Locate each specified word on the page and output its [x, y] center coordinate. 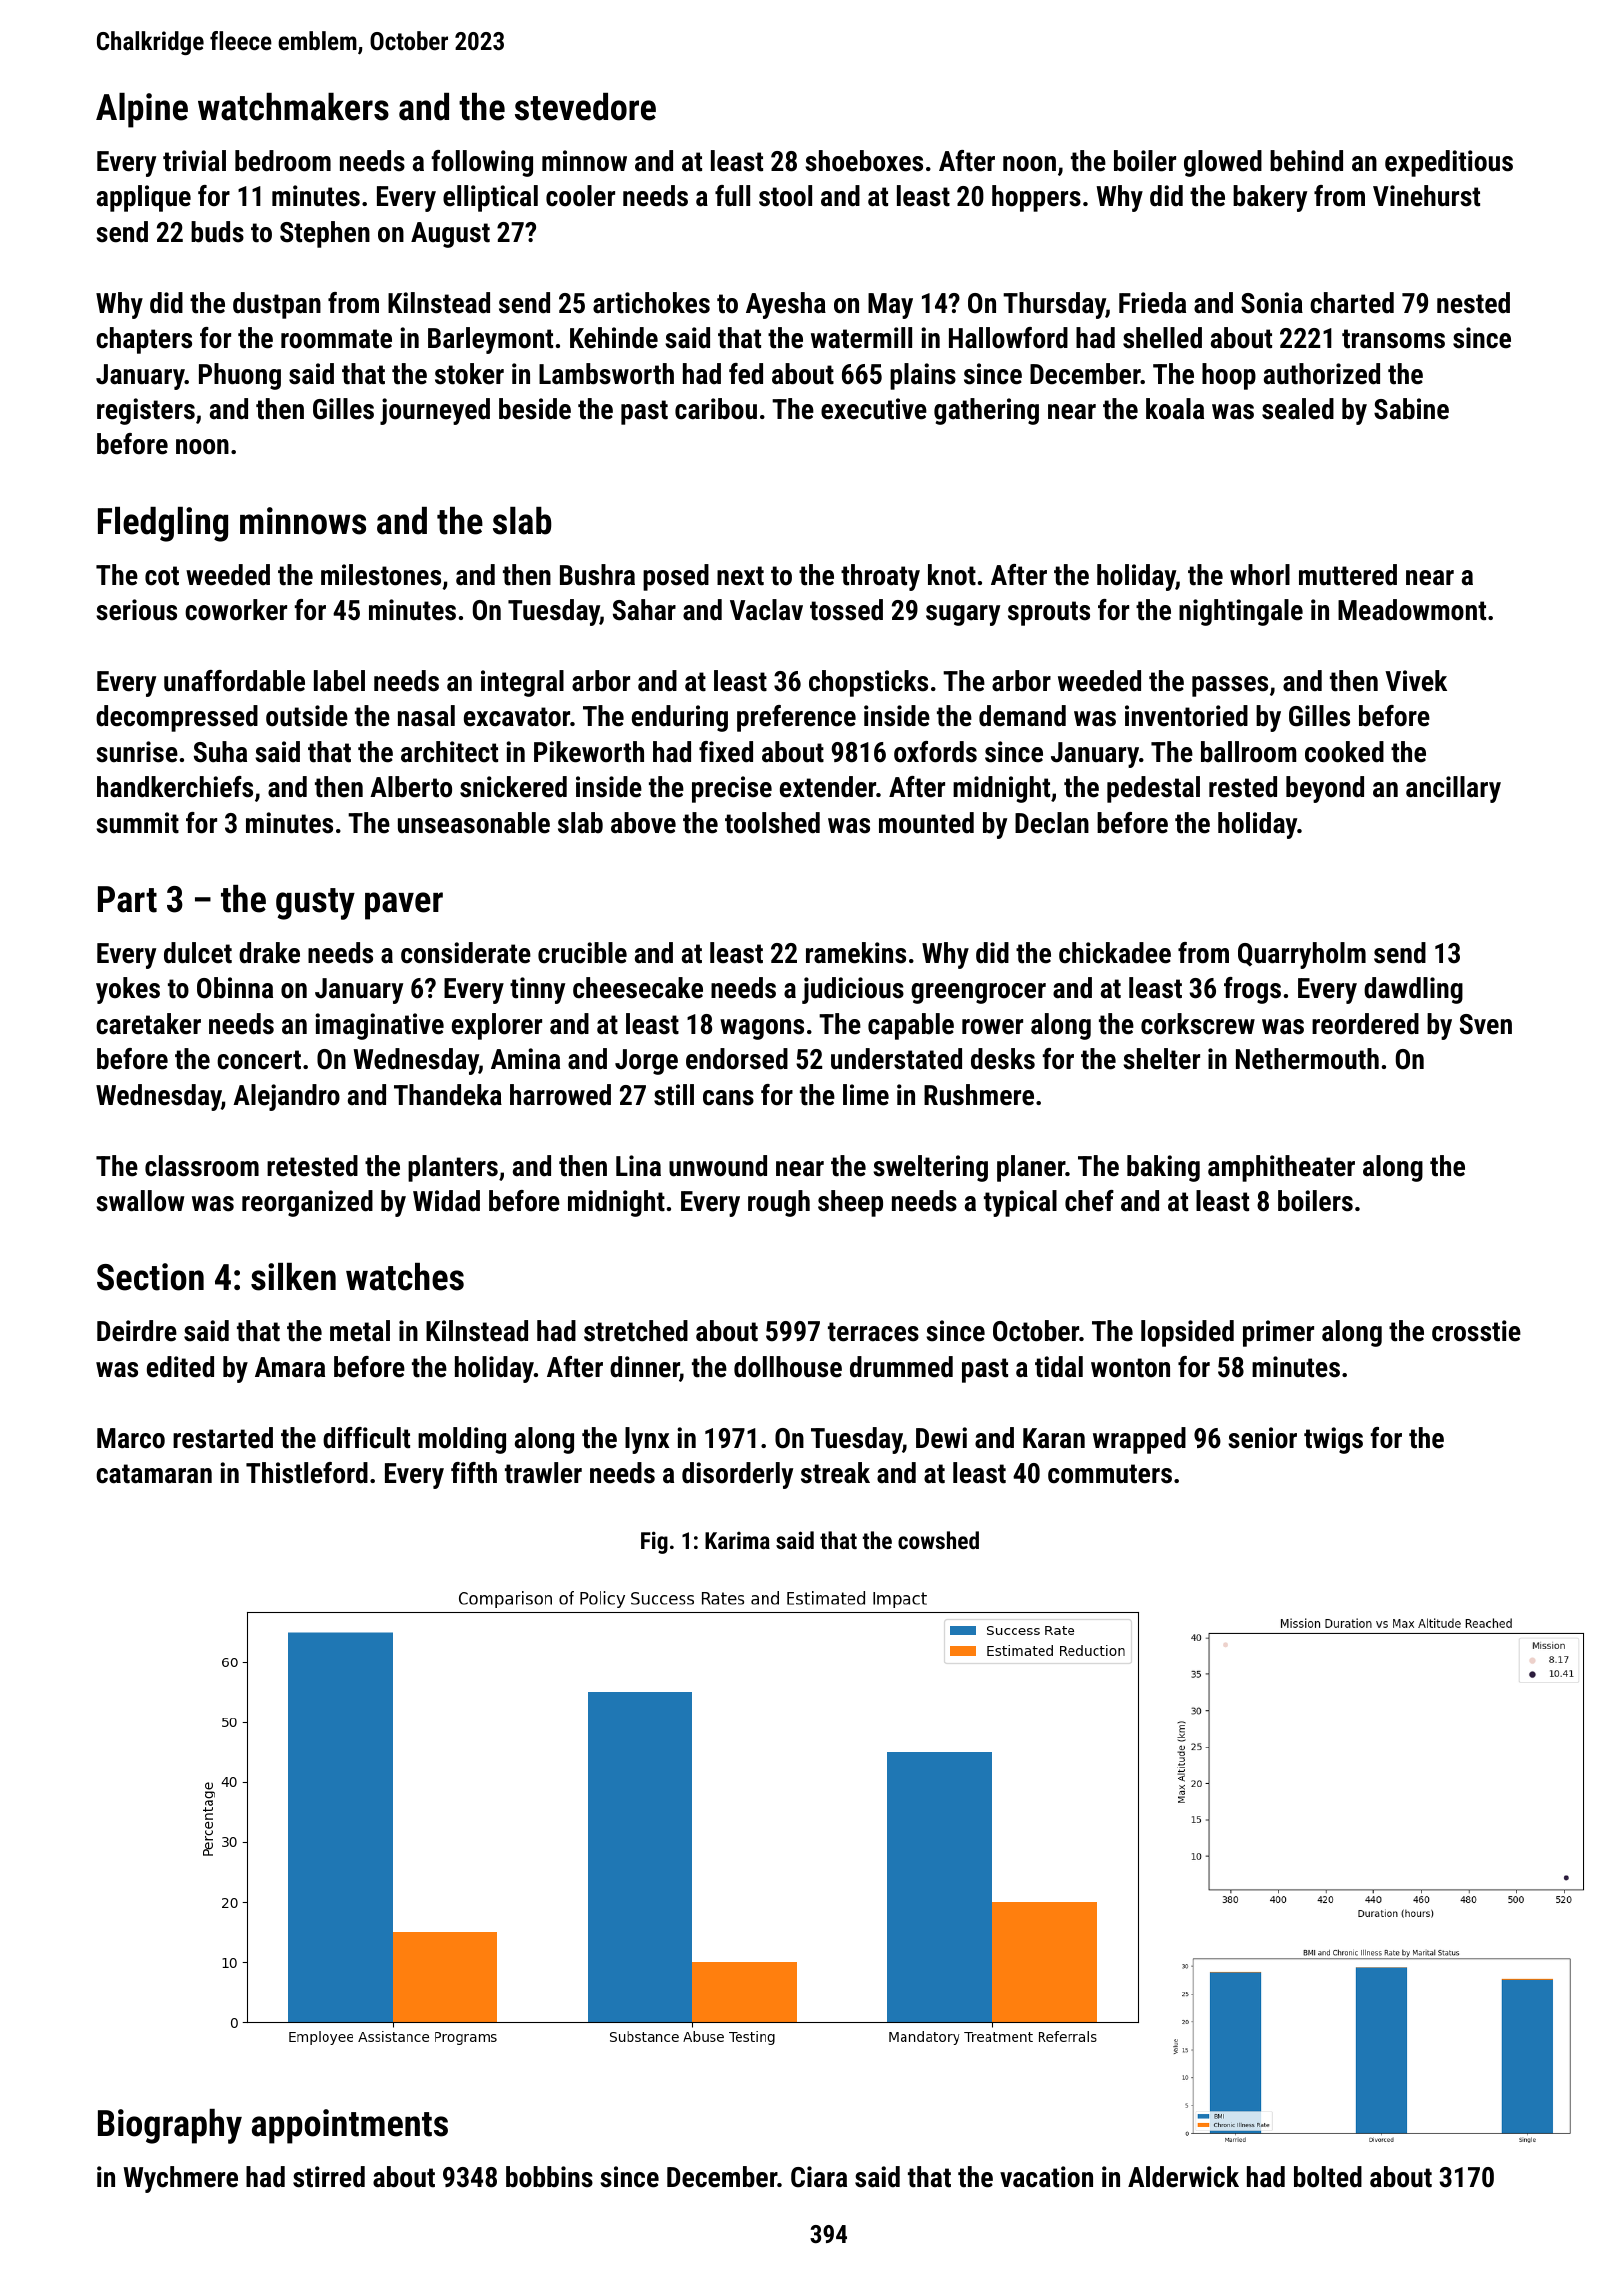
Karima [737, 1540]
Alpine [142, 110]
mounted [926, 823]
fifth [474, 1473]
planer [1031, 1168]
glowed [1223, 163]
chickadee [1115, 953]
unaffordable [234, 681]
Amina [525, 1059]
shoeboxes [864, 161]
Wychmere [180, 2179]
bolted [1328, 2177]
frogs [1252, 990]
